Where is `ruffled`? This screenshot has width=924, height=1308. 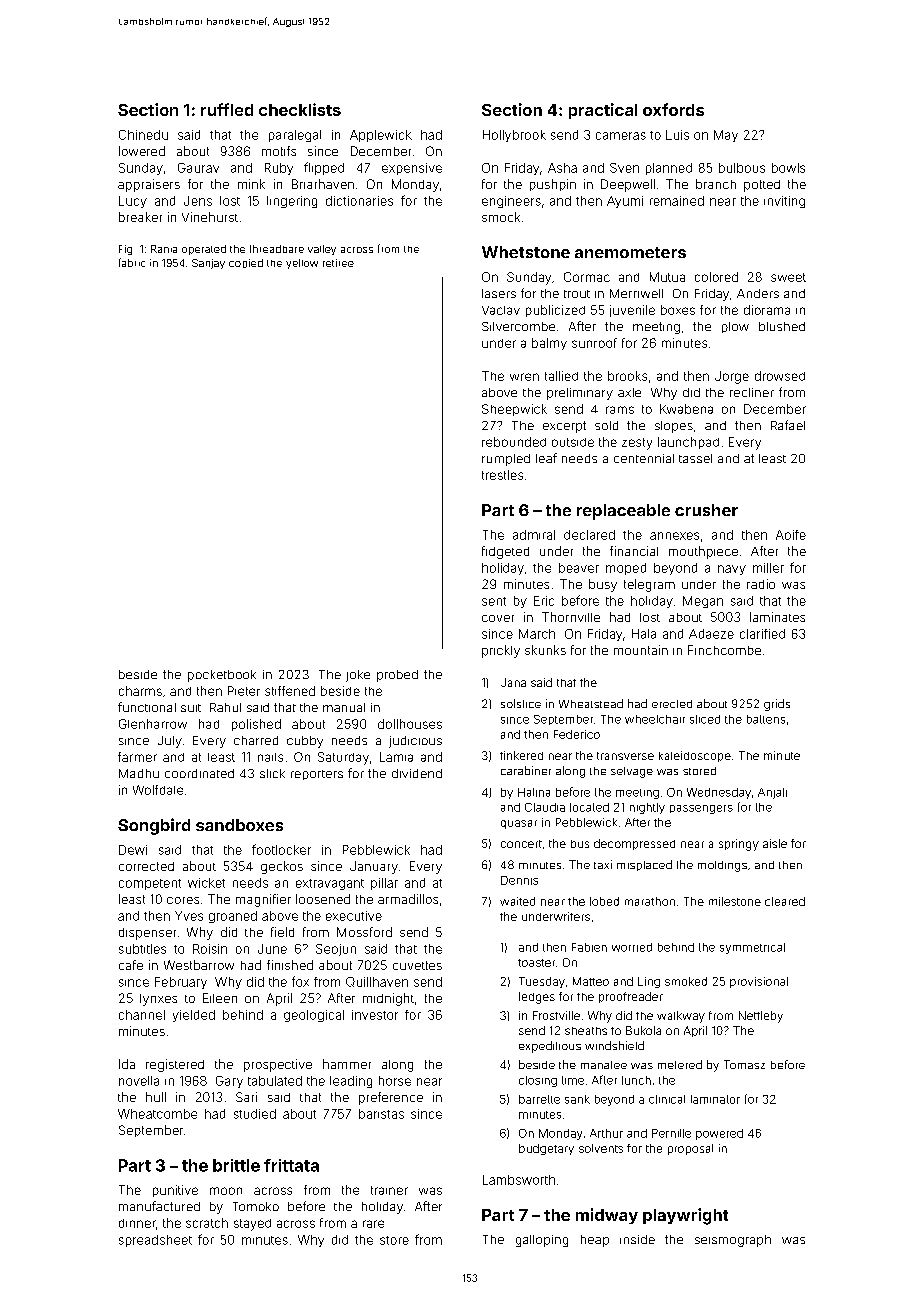
ruffled is located at coordinates (227, 109).
